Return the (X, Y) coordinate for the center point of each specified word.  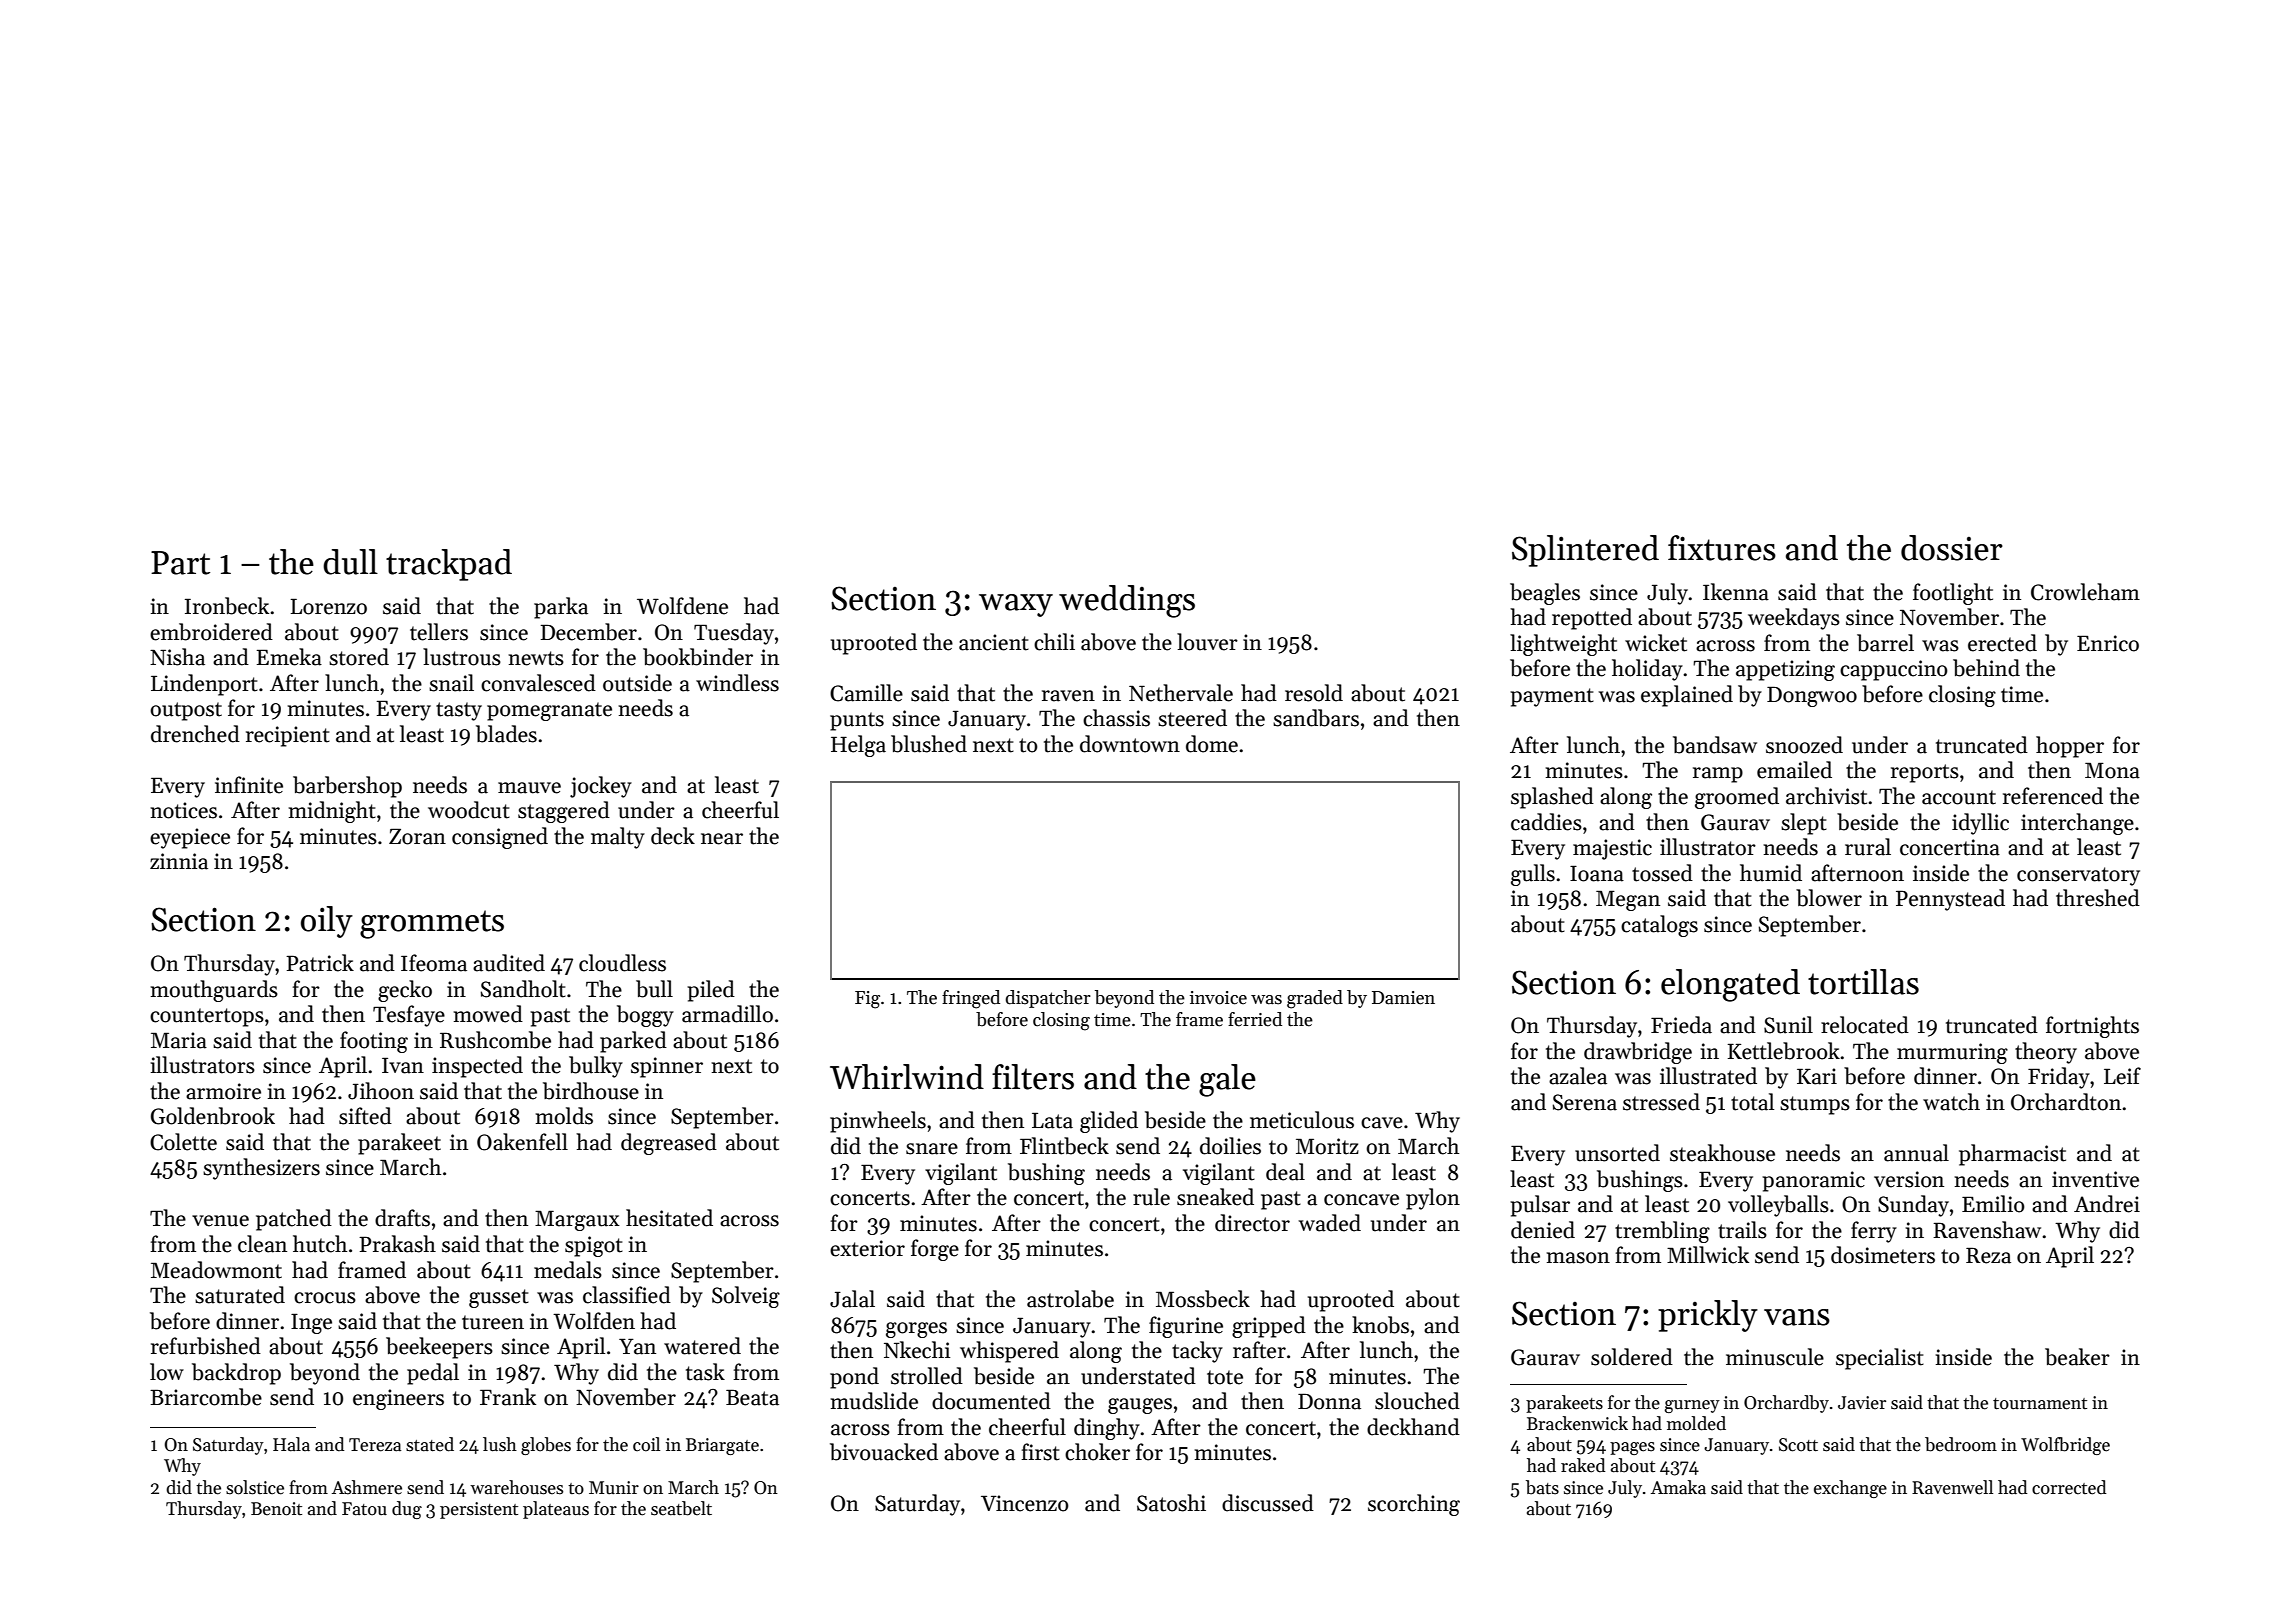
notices (183, 810)
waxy (1016, 605)
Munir (614, 1488)
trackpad (449, 565)
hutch (320, 1244)
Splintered (1585, 551)
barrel (1885, 643)
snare (932, 1149)
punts (857, 721)
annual (1916, 1153)
